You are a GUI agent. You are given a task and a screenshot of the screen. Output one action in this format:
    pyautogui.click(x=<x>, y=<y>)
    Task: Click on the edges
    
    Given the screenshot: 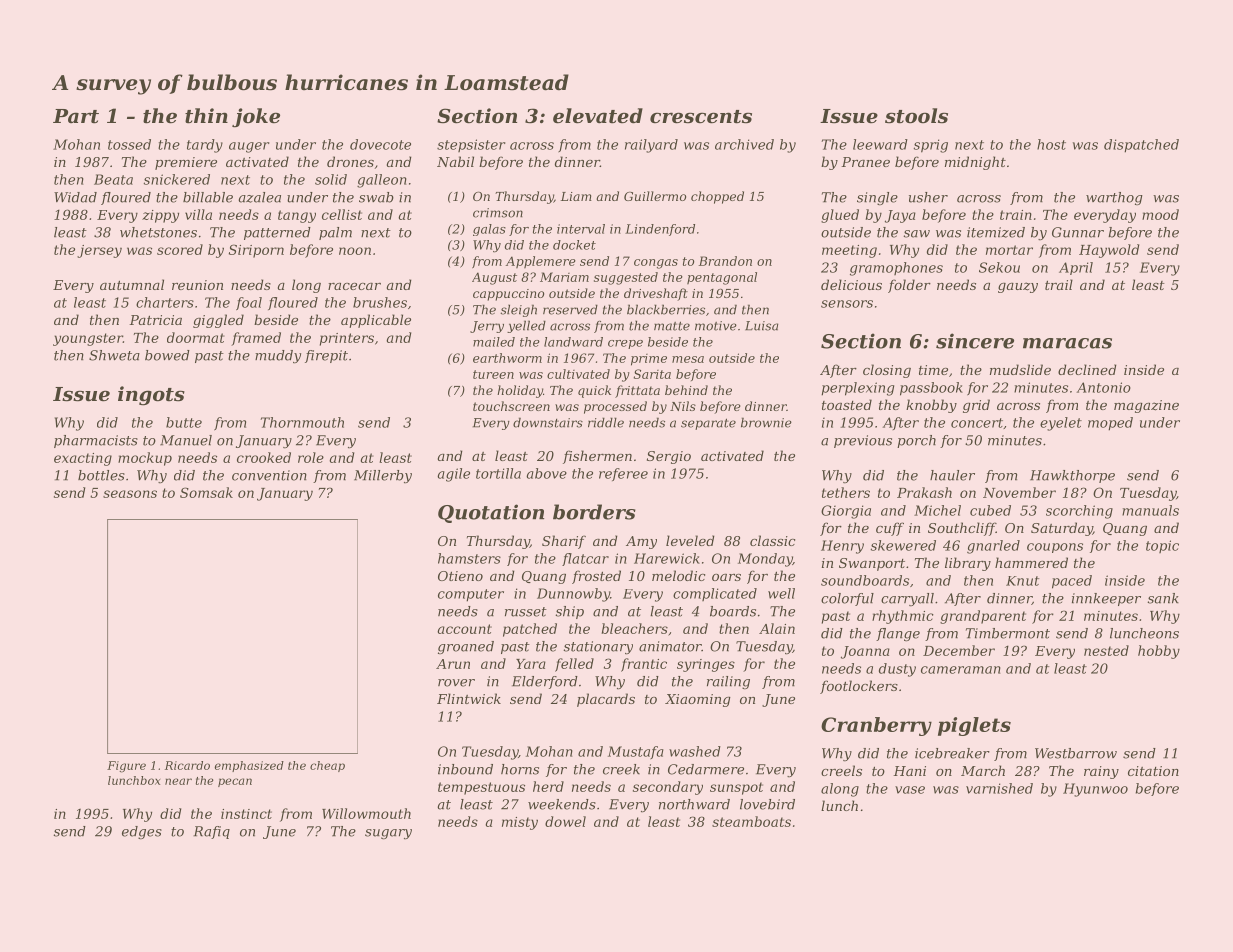 What is the action you would take?
    pyautogui.click(x=142, y=832)
